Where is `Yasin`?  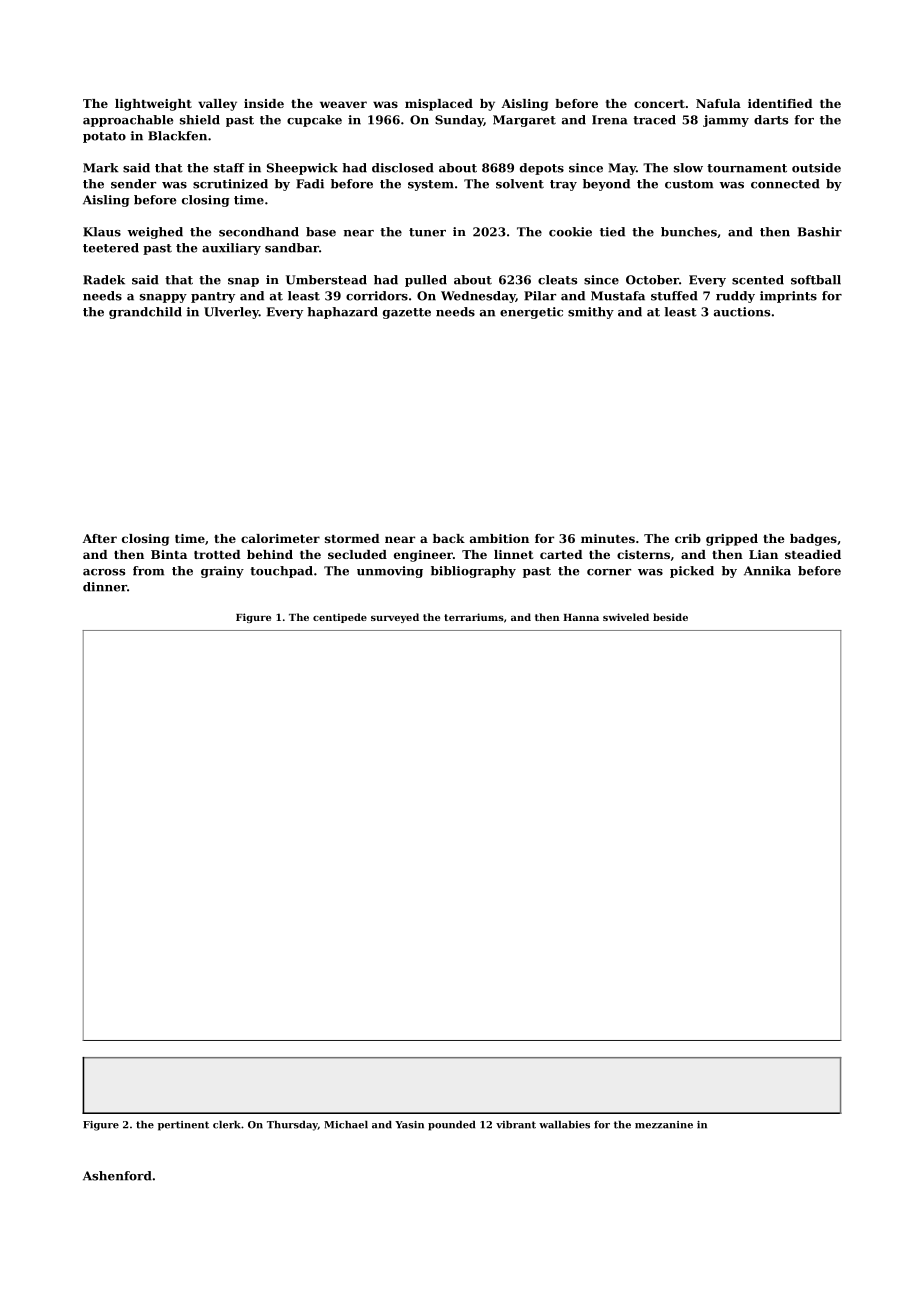
Yasin is located at coordinates (409, 1125).
